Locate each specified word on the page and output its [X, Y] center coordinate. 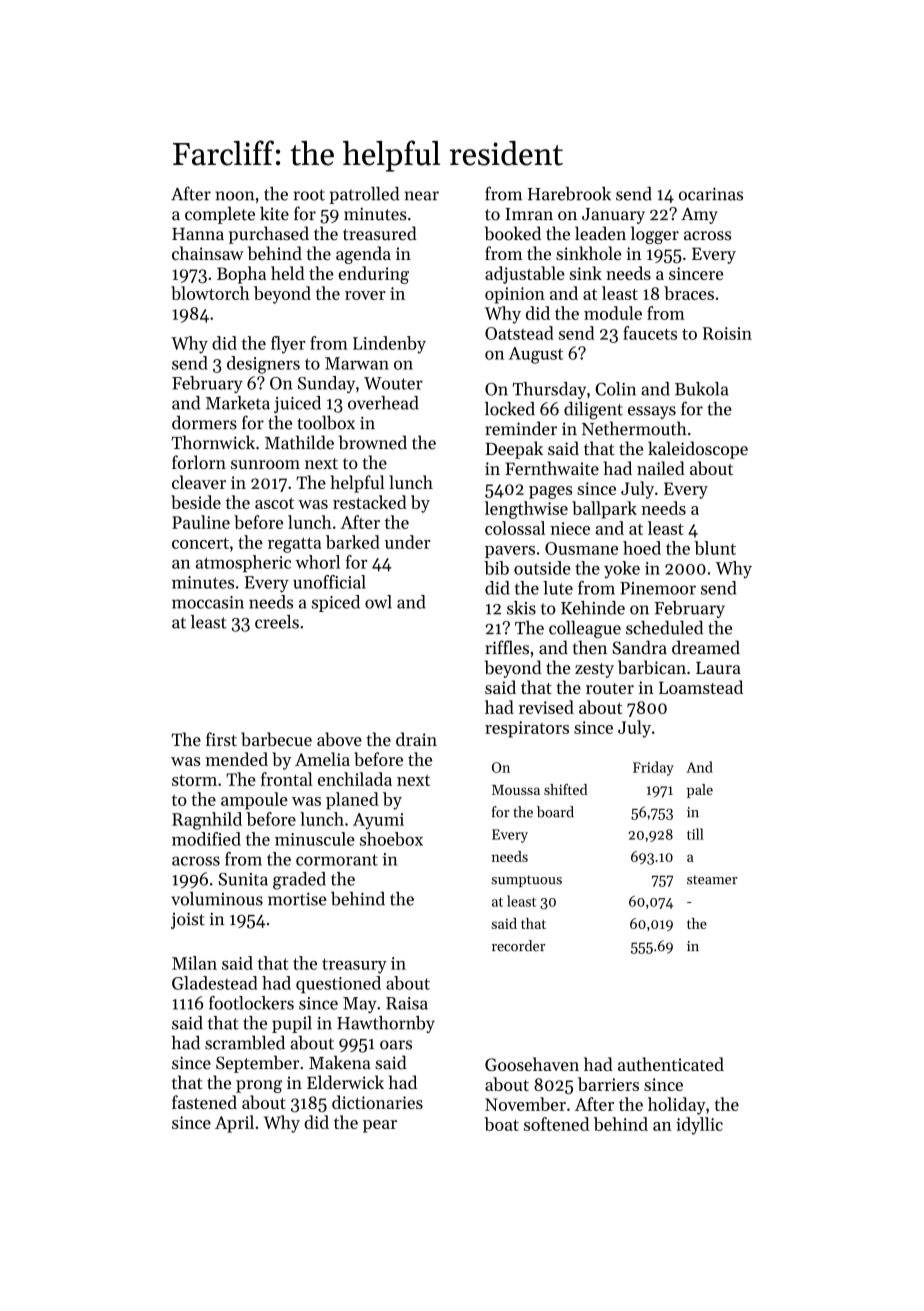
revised [546, 707]
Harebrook [569, 194]
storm [194, 780]
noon [235, 196]
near [421, 196]
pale [700, 791]
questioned [338, 985]
